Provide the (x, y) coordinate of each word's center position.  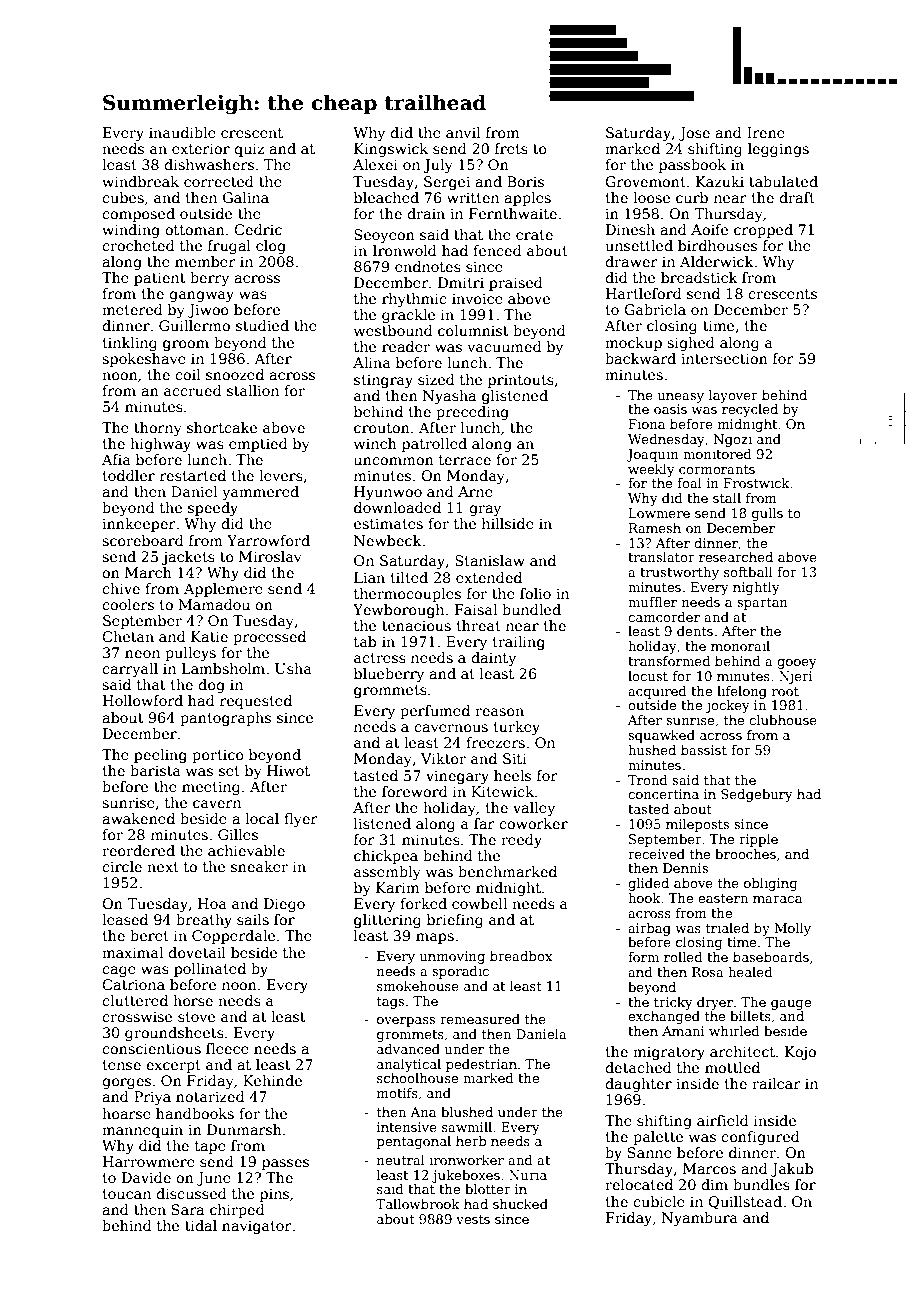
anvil (463, 132)
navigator (257, 1227)
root (785, 691)
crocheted (138, 245)
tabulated (783, 181)
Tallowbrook (418, 1204)
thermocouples (407, 595)
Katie (209, 636)
